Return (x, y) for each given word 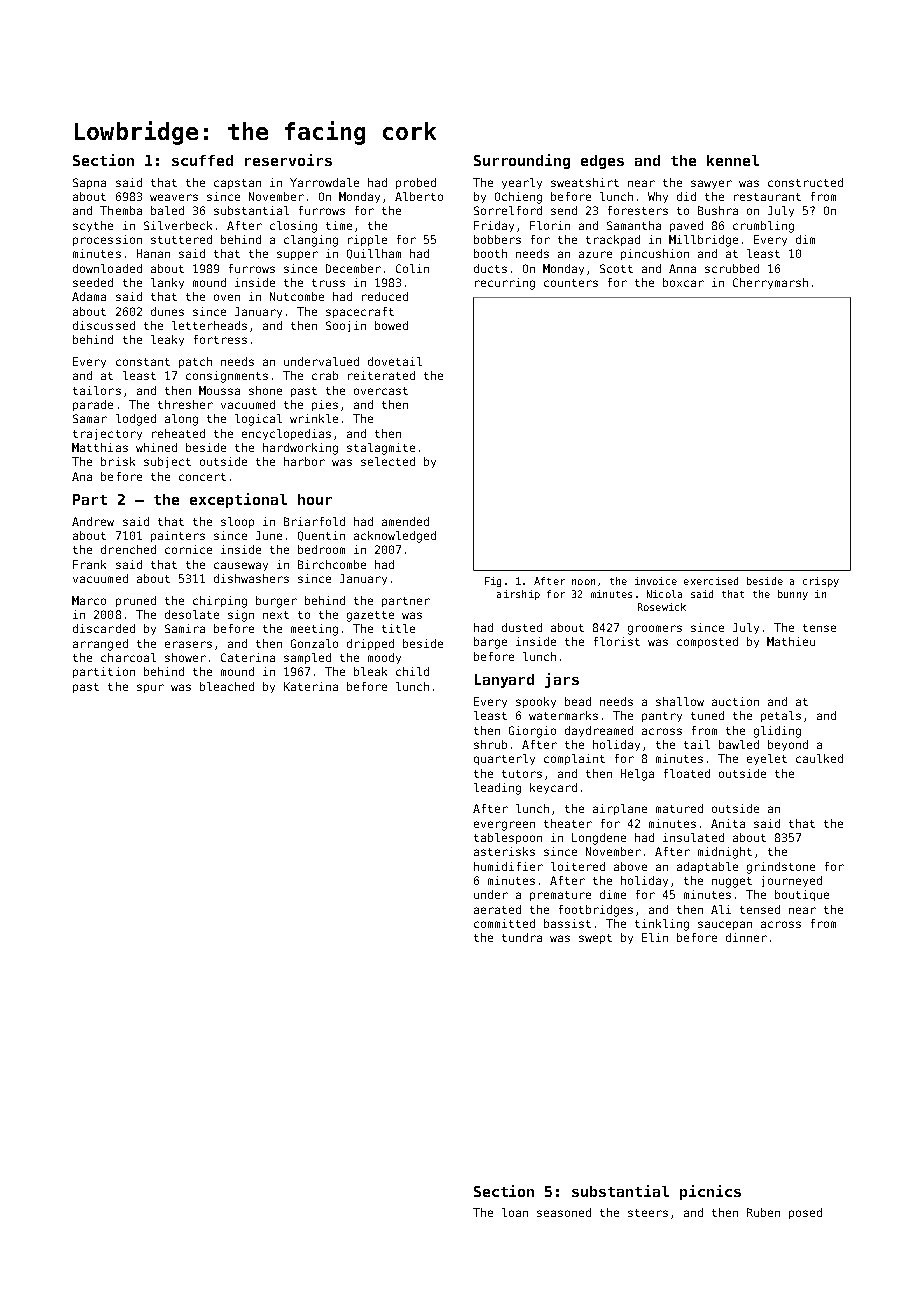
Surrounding (522, 161)
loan (515, 1212)
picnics (710, 1192)
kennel (733, 160)
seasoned (564, 1212)
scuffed (202, 160)
